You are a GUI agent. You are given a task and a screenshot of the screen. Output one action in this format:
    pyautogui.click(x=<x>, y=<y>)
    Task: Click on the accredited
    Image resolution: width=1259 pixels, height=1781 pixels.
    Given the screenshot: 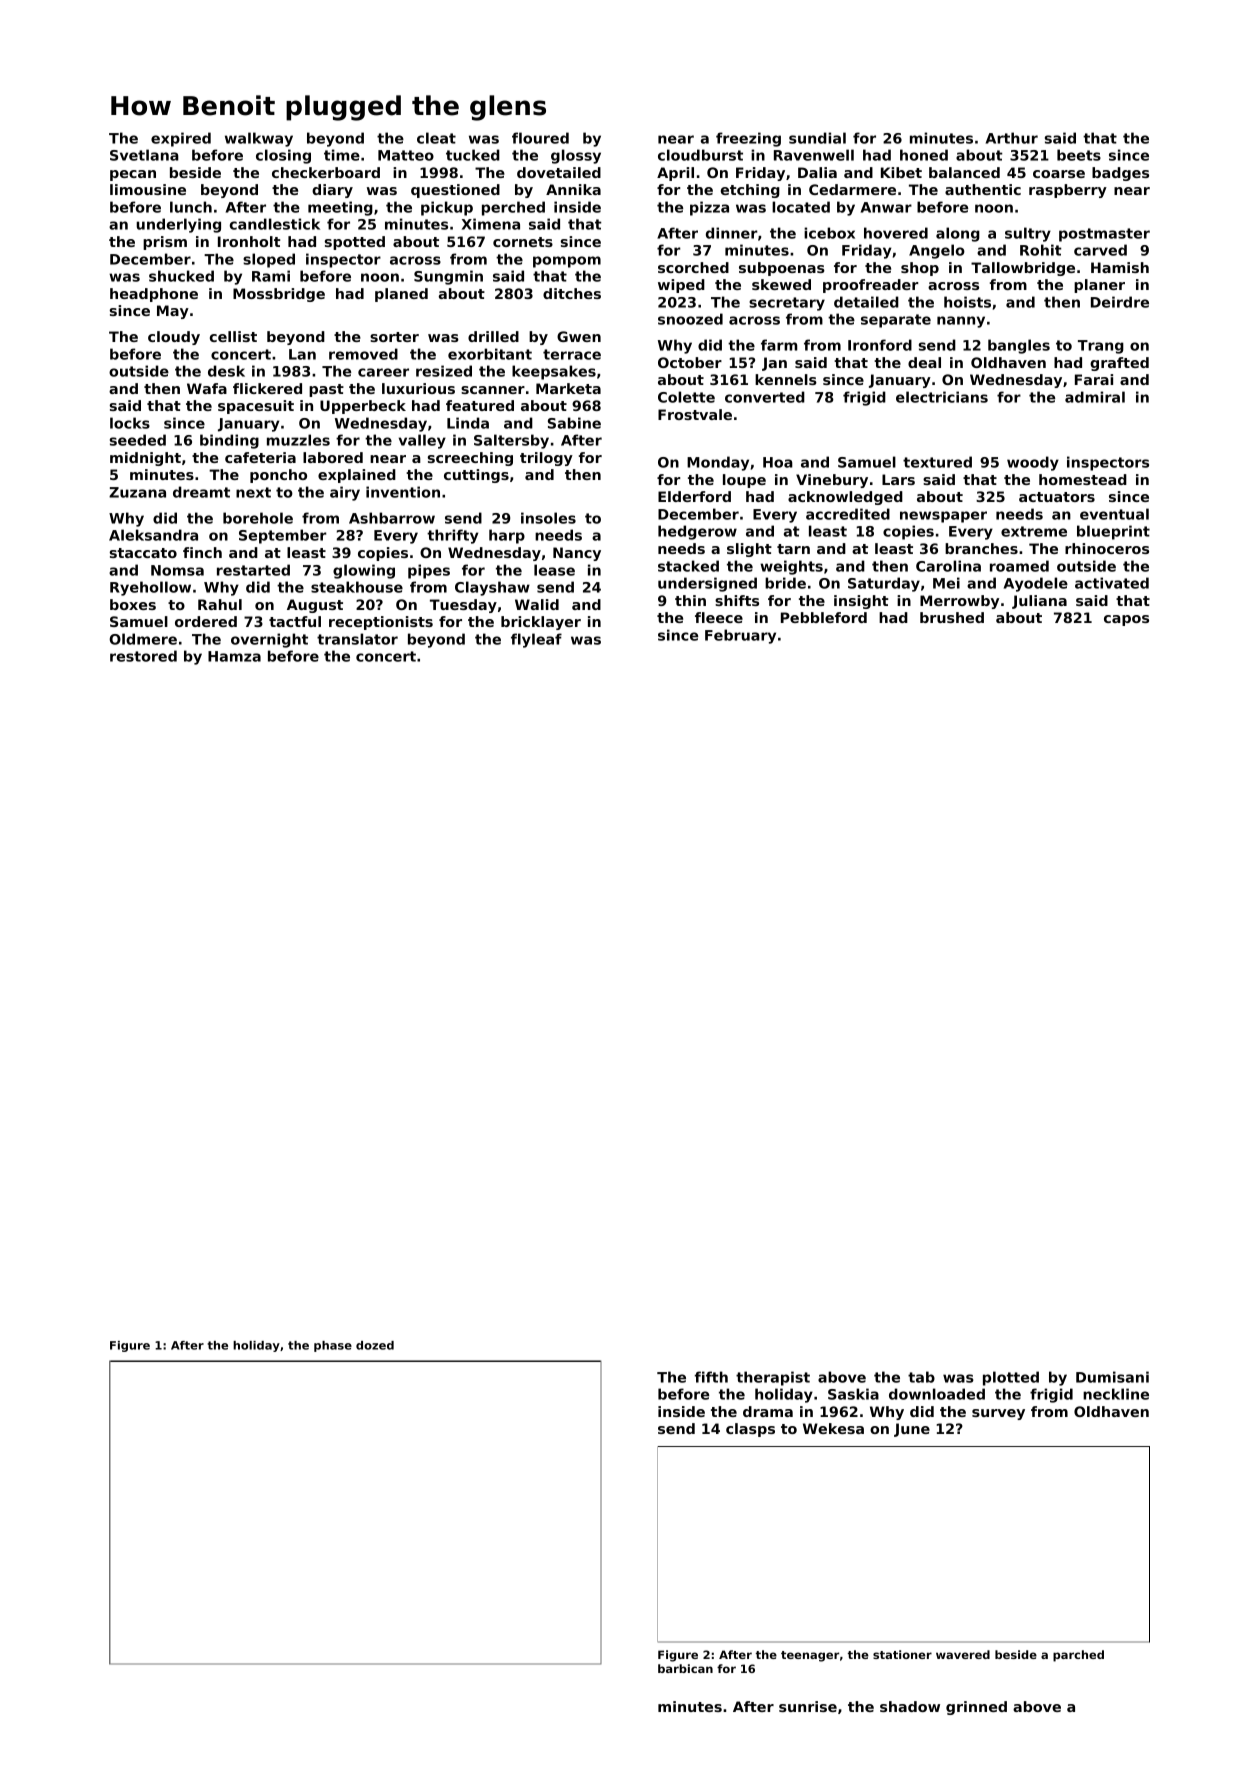 What is the action you would take?
    pyautogui.click(x=848, y=514)
